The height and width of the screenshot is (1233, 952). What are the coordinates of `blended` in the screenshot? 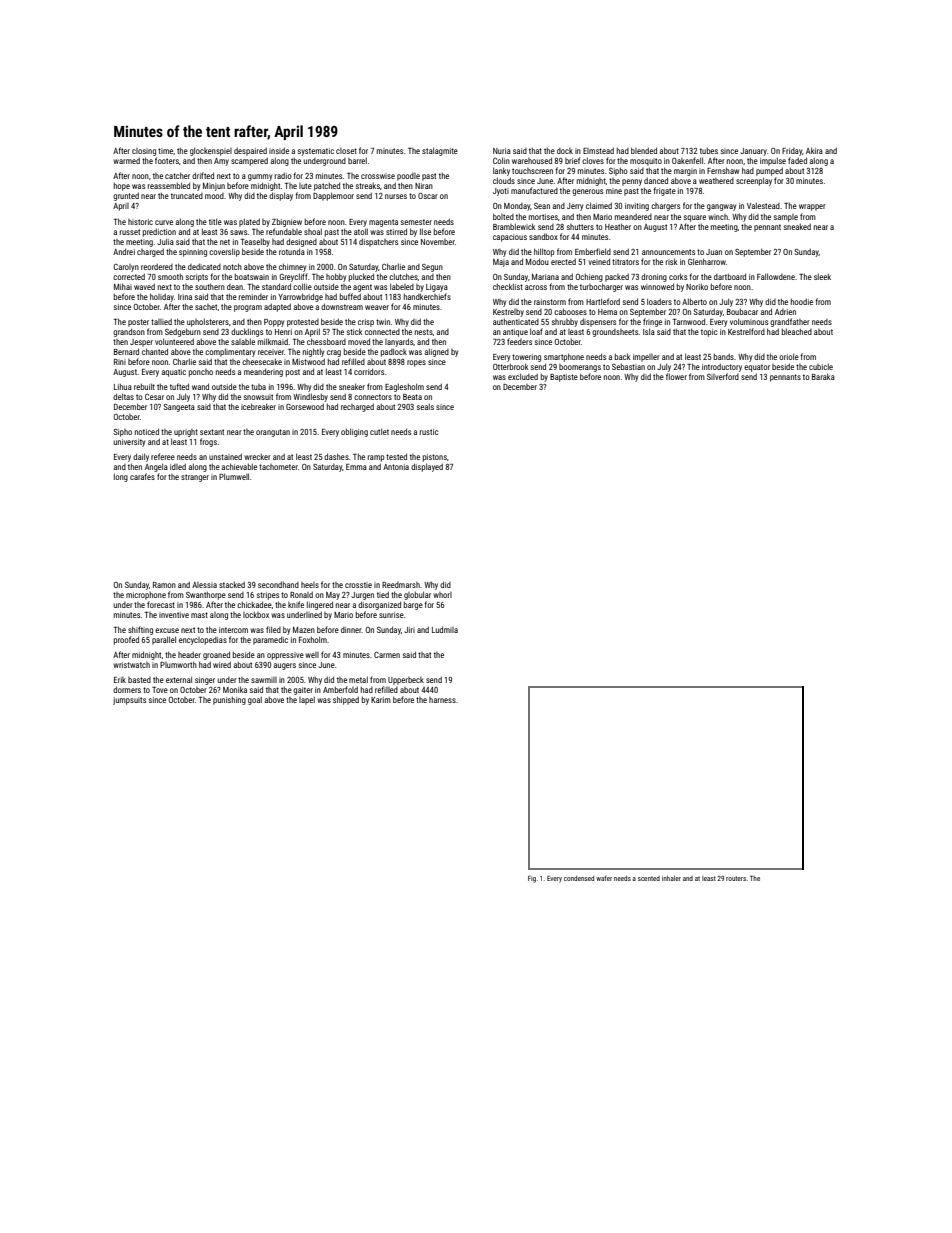 It's located at (644, 150).
